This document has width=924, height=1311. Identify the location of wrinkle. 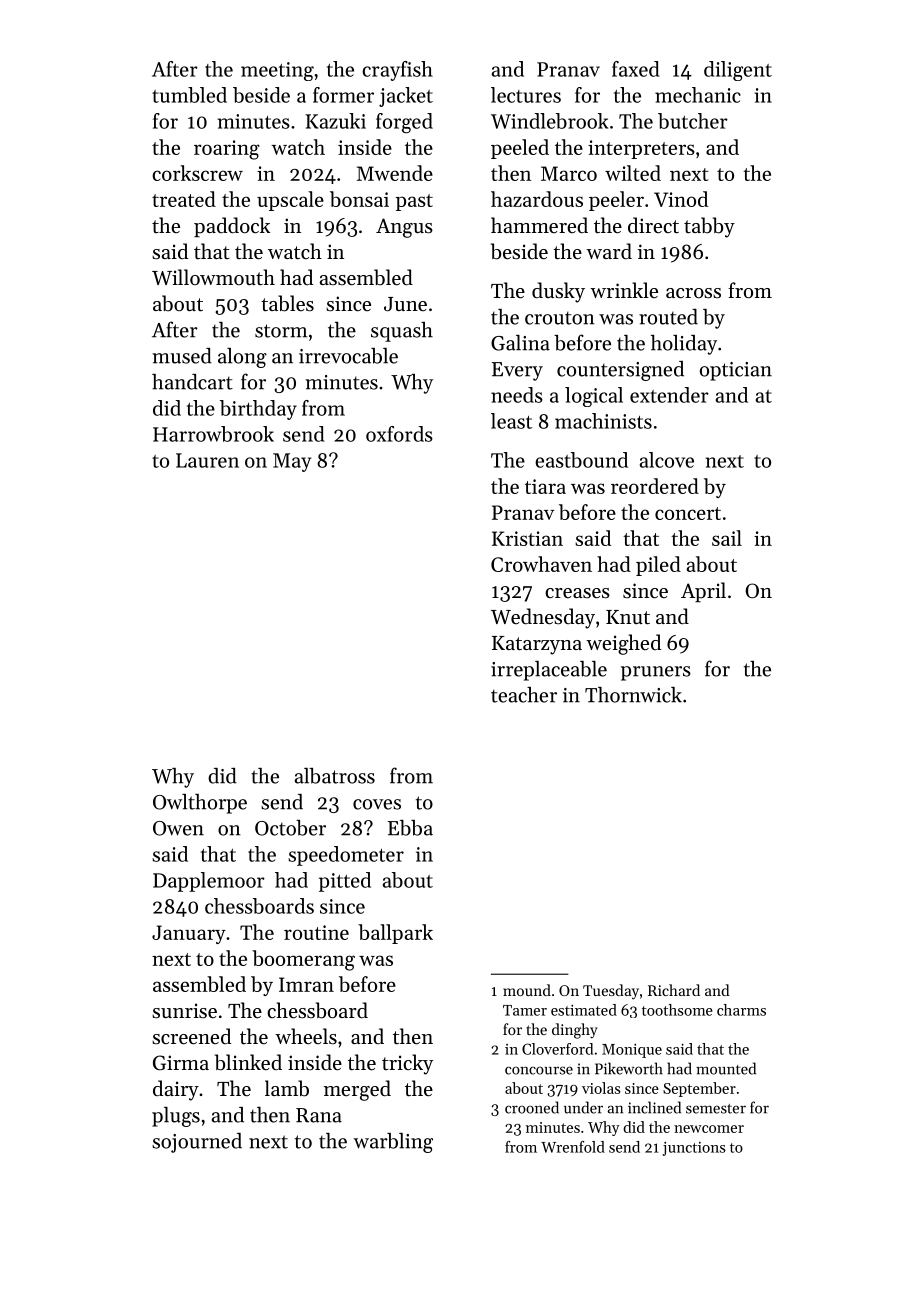
(624, 290).
